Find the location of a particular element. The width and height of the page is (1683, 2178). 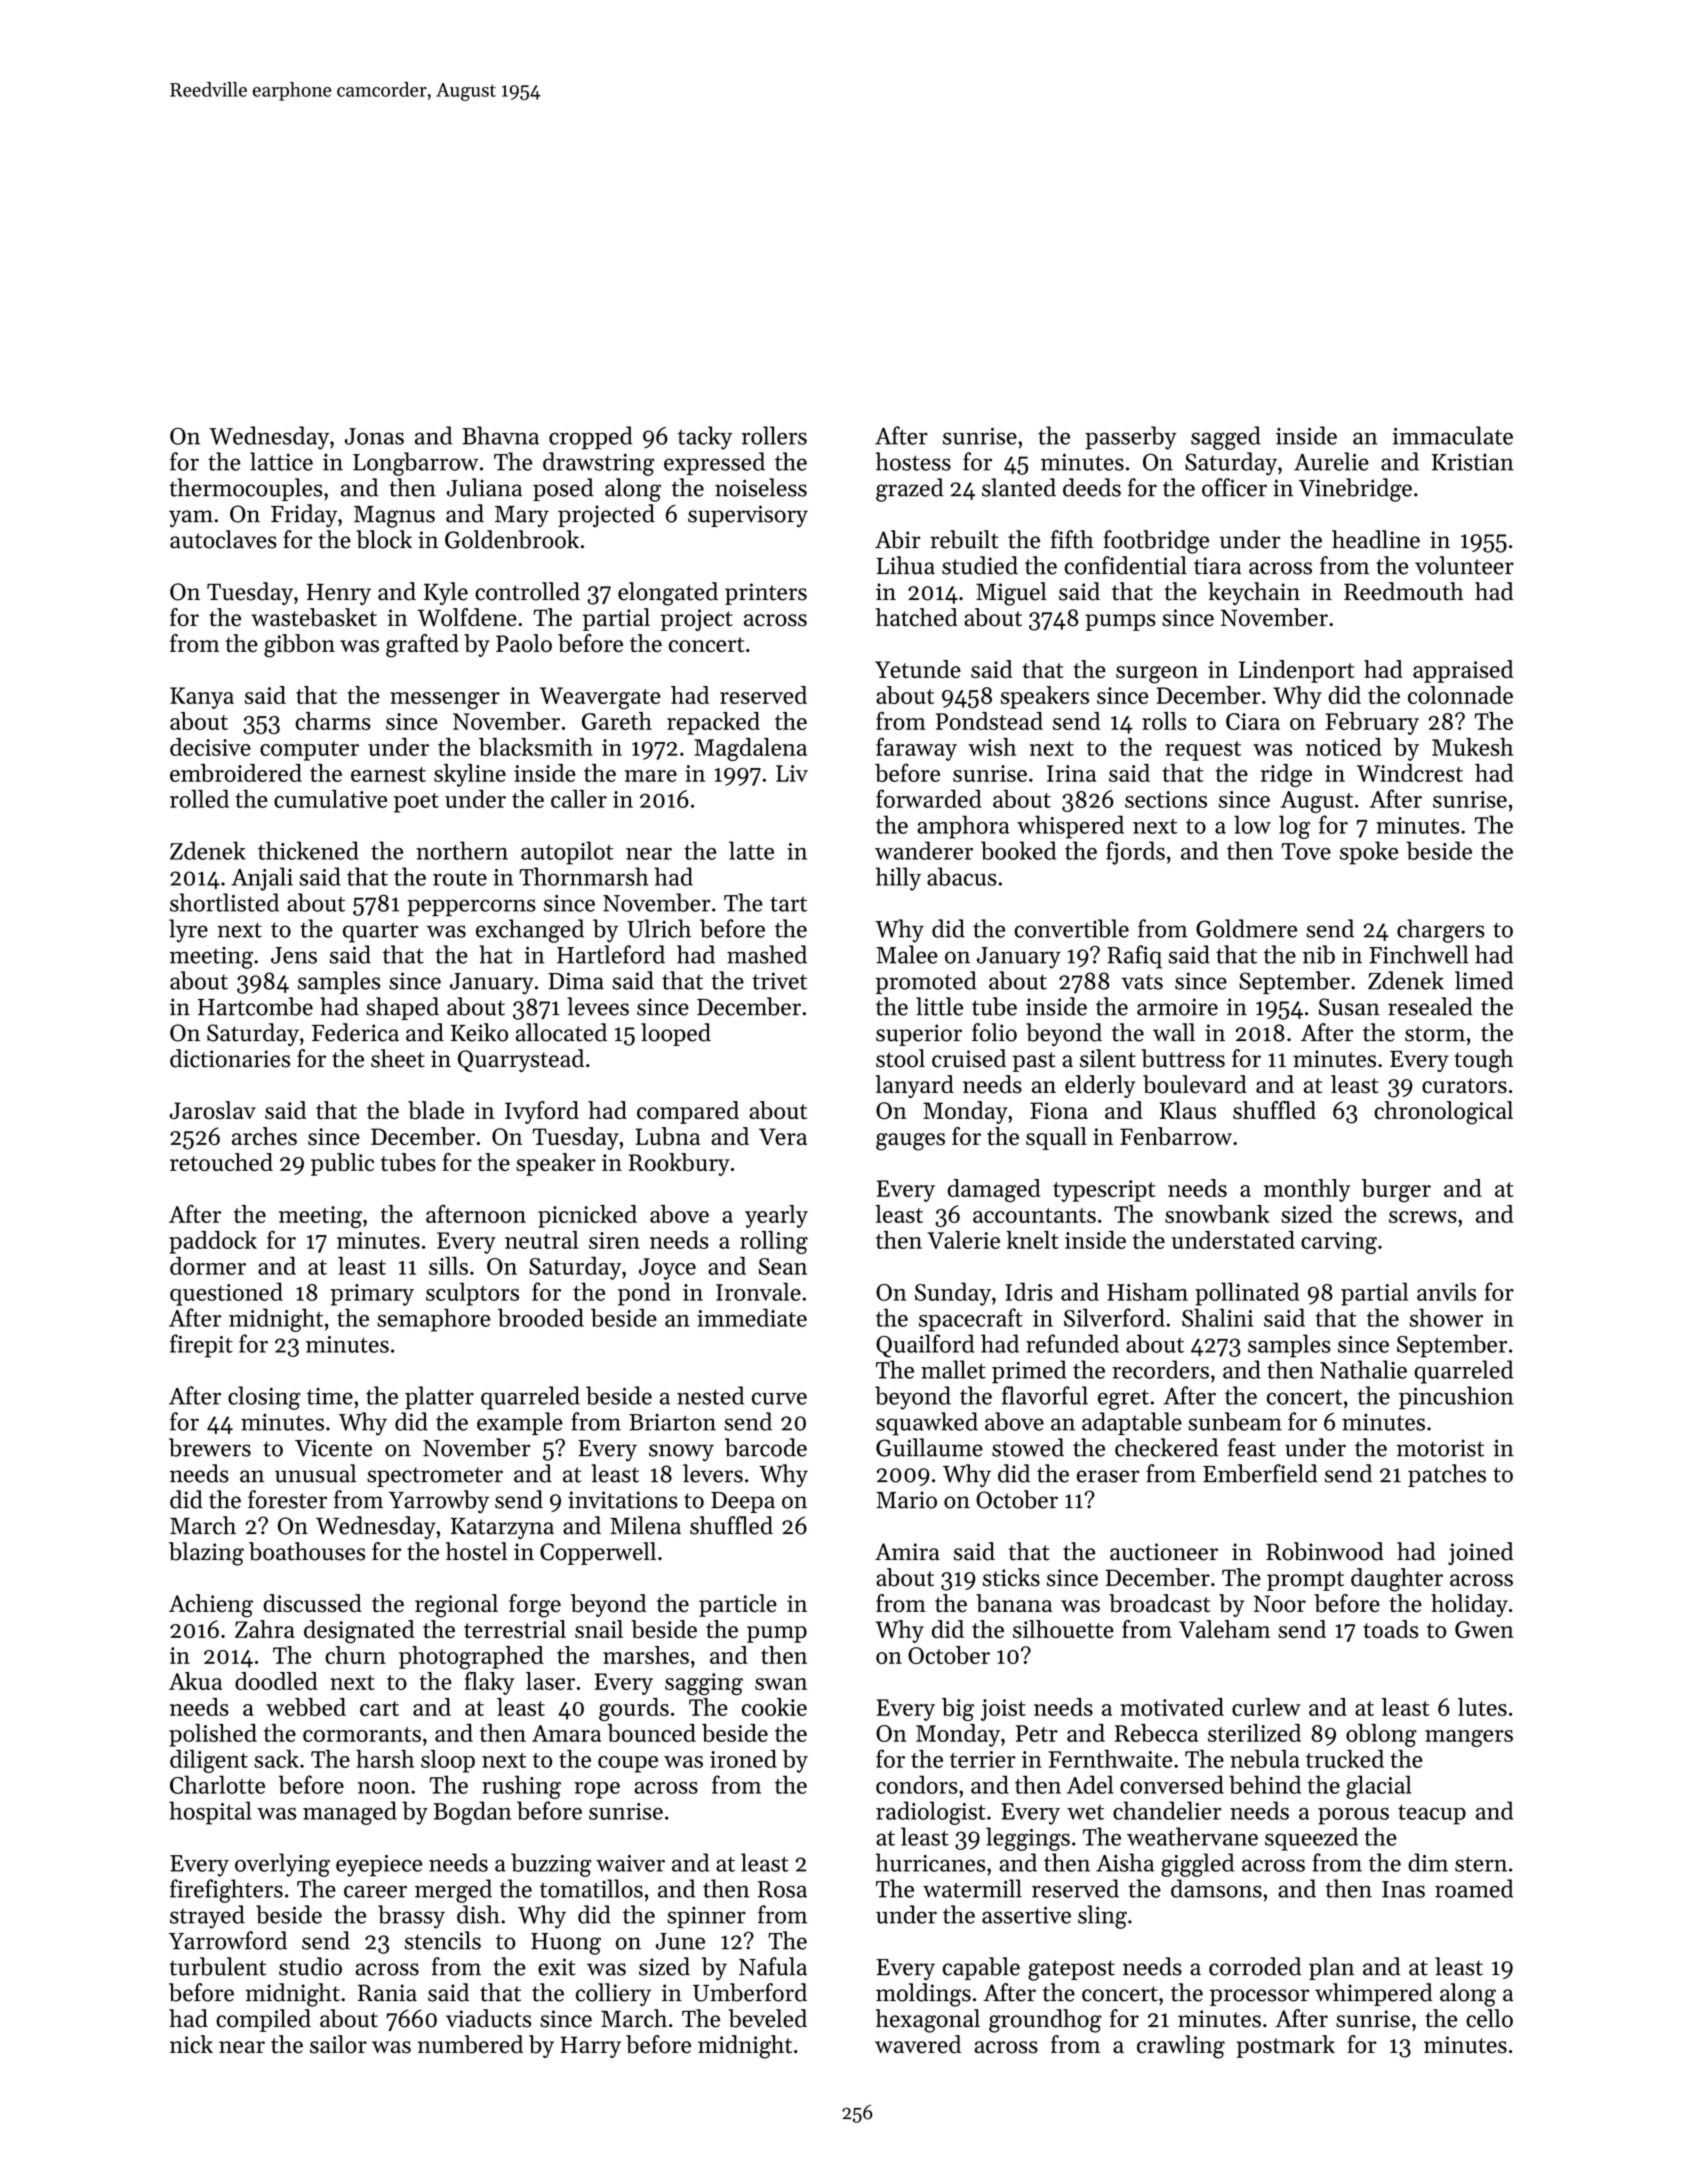

volunteer is located at coordinates (1464, 565).
